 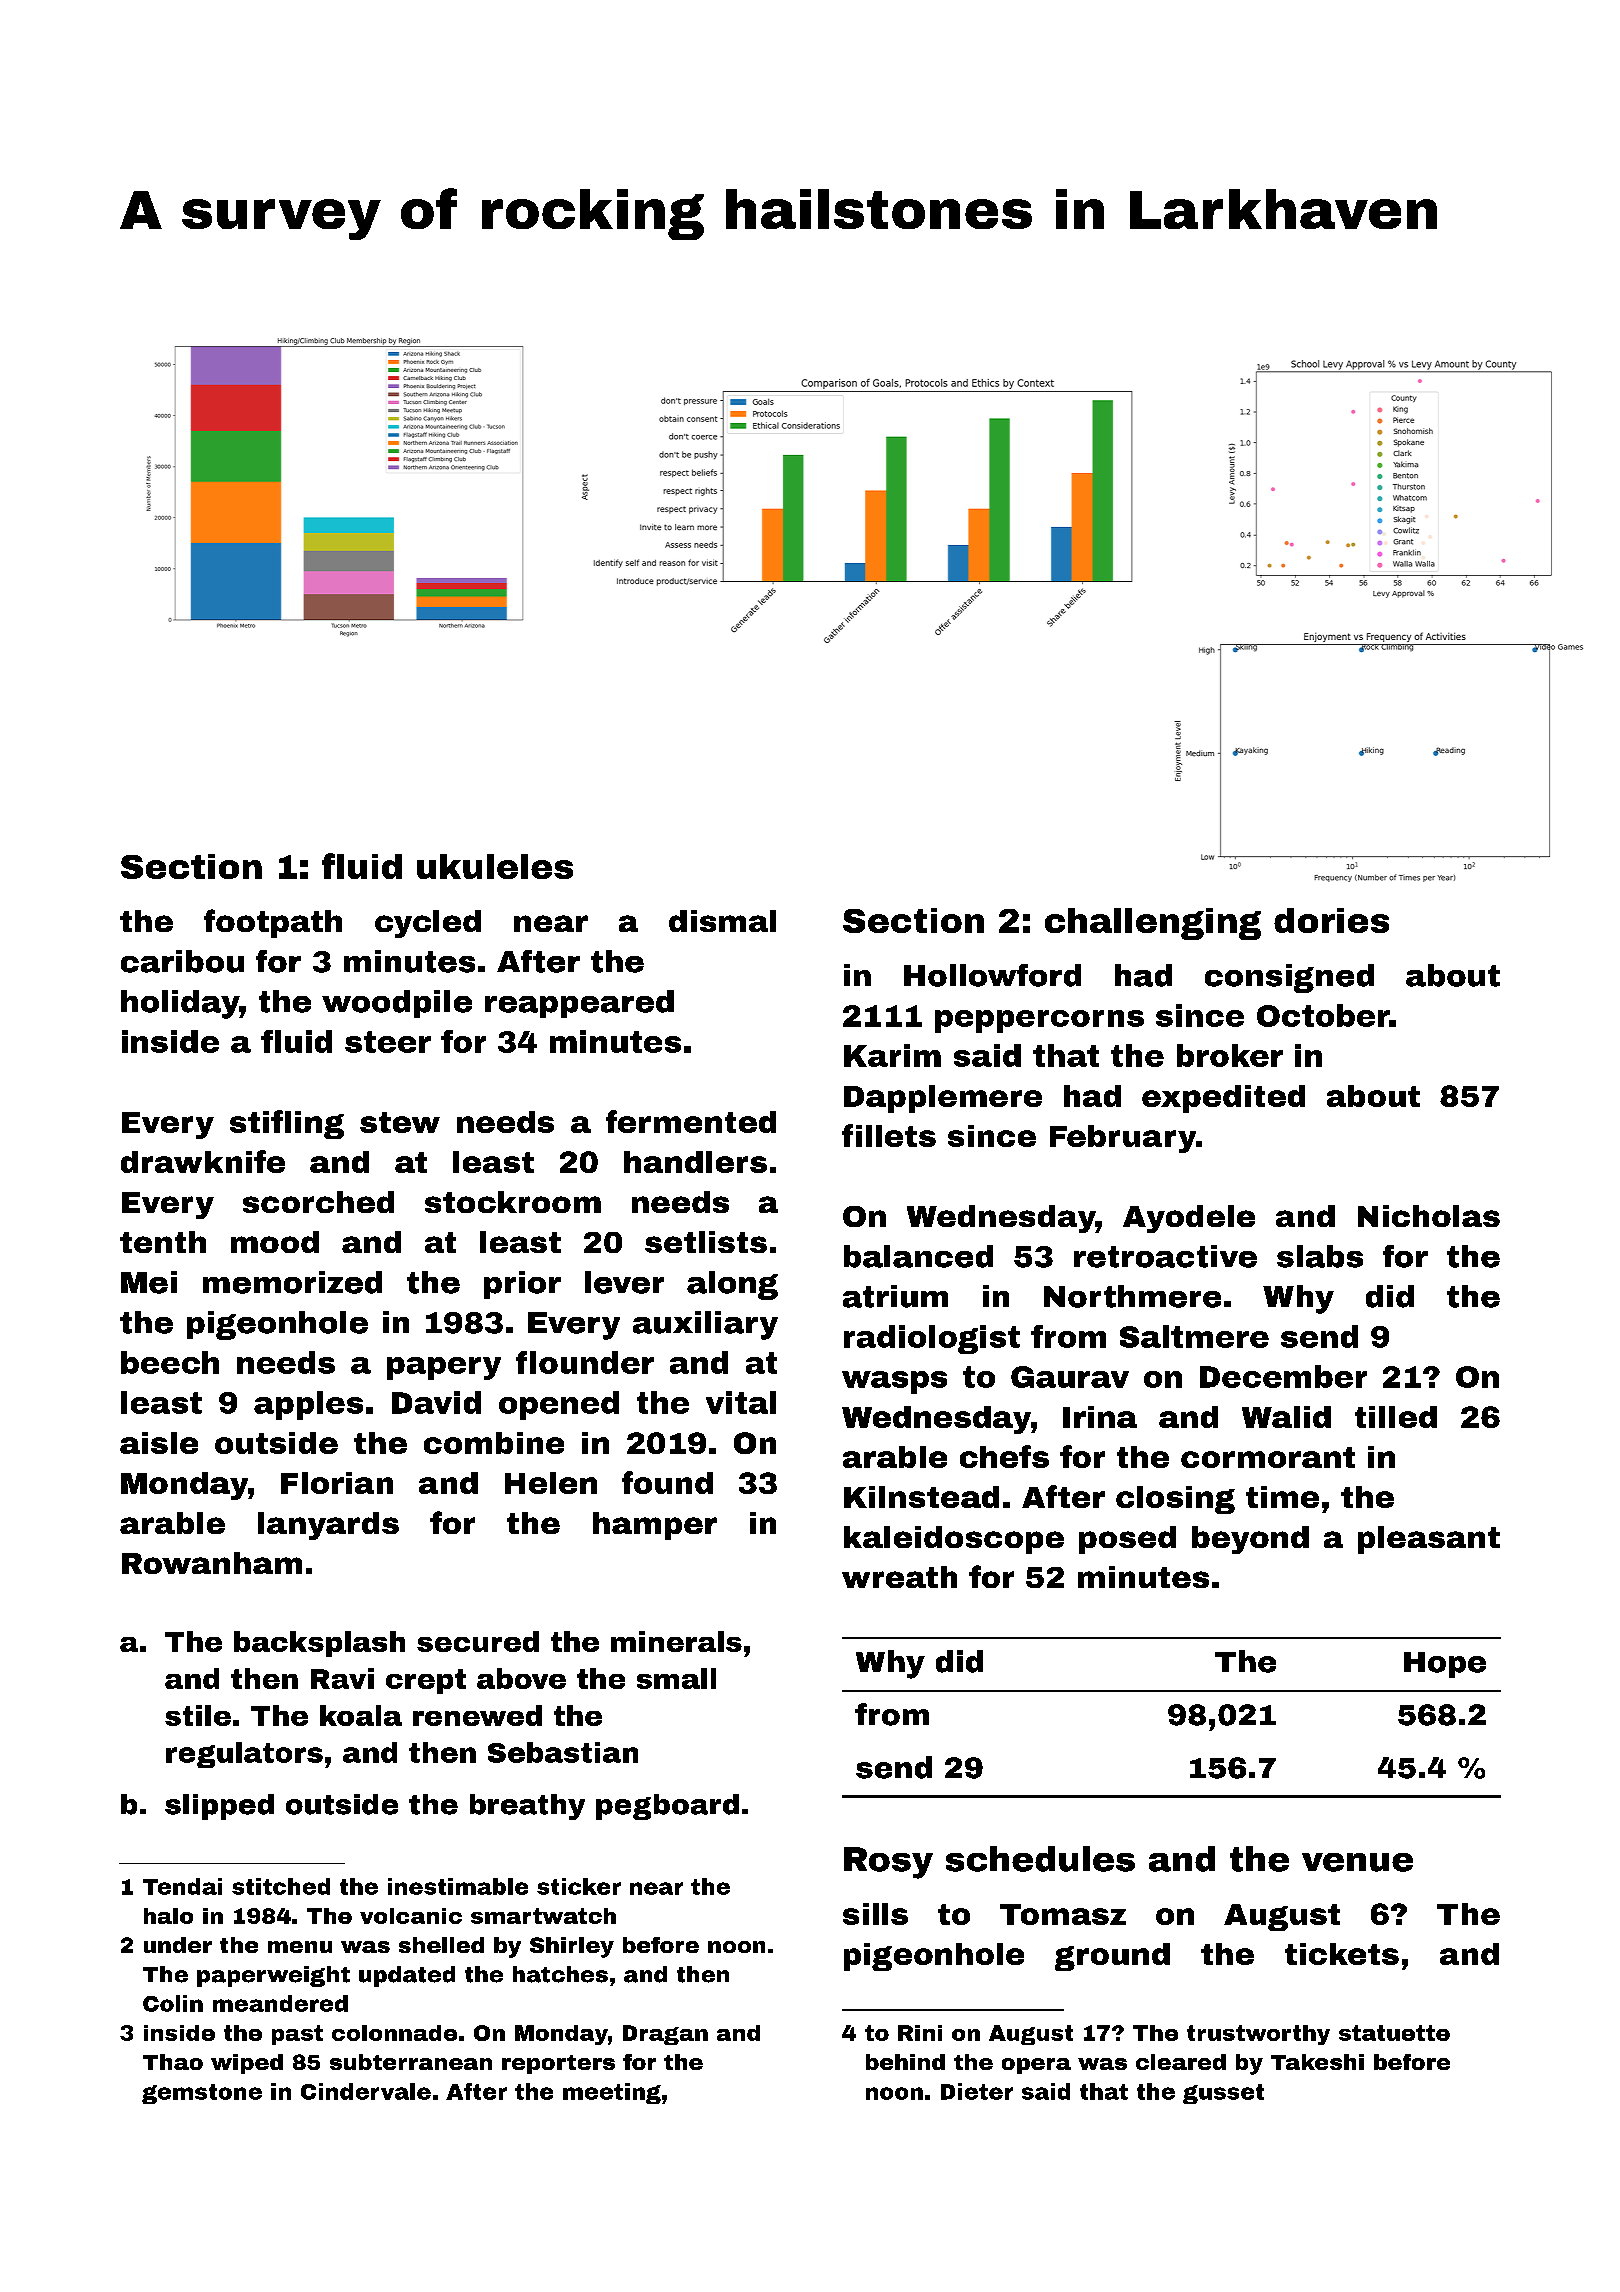 What do you see at coordinates (436, 1402) in the document?
I see `David` at bounding box center [436, 1402].
